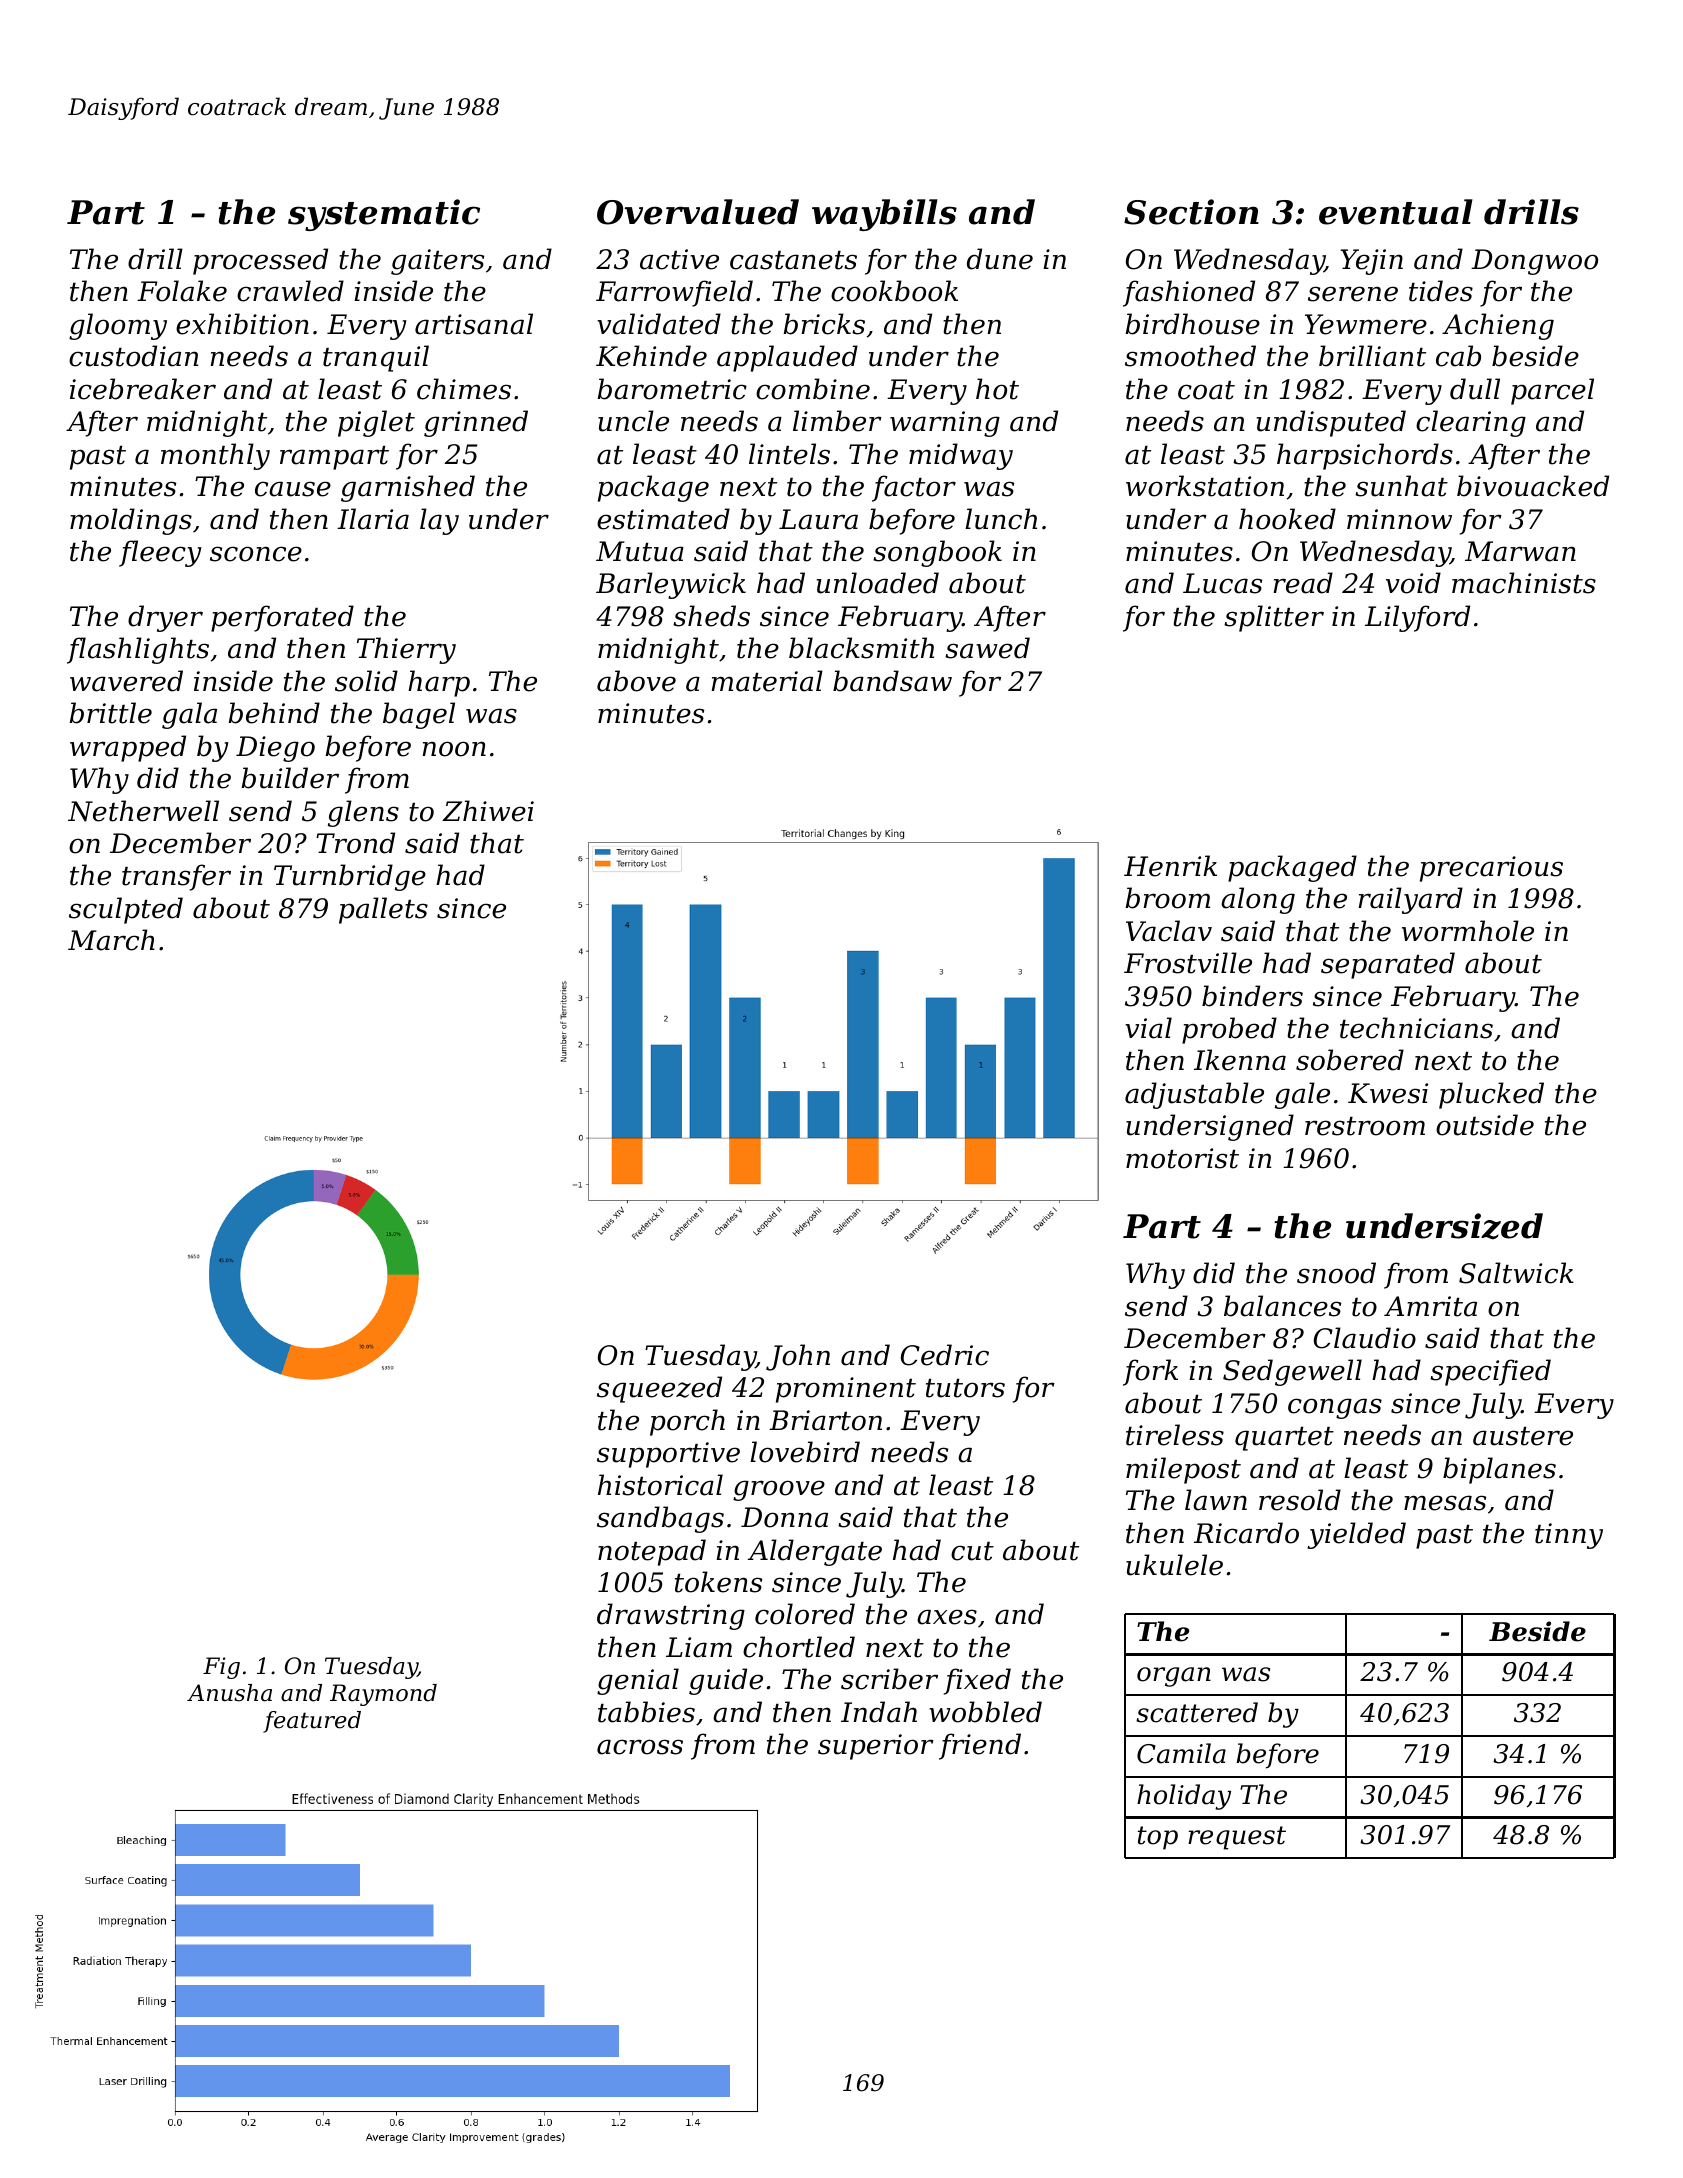 The image size is (1683, 2178). I want to click on builder, so click(290, 778).
